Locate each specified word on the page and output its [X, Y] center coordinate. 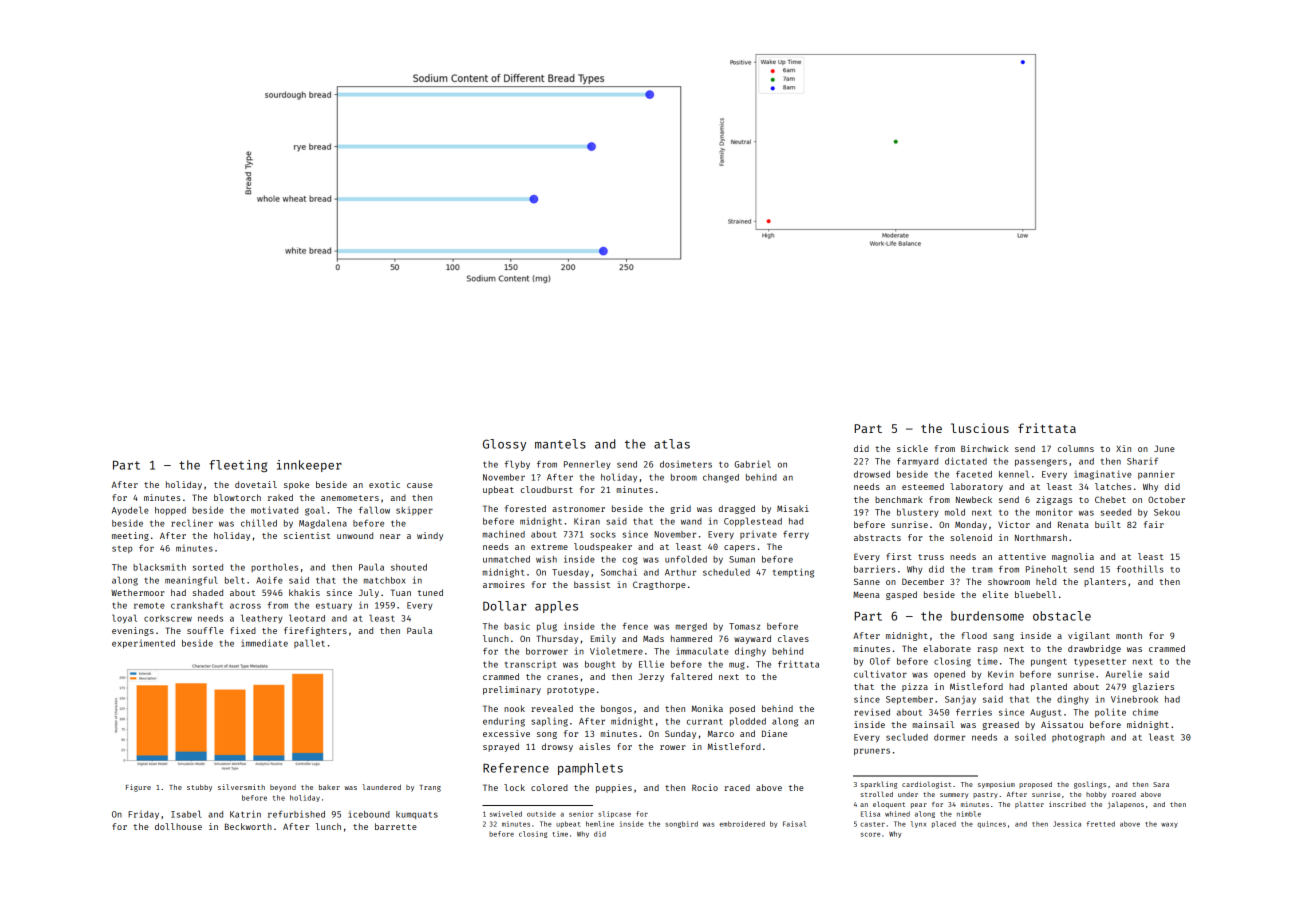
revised [872, 712]
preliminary [512, 690]
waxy [1169, 825]
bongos [616, 709]
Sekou [1167, 512]
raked [280, 497]
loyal [124, 619]
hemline [600, 824]
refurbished [296, 814]
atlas [672, 444]
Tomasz [744, 626]
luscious [980, 428]
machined [504, 534]
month [1129, 635]
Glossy [504, 445]
